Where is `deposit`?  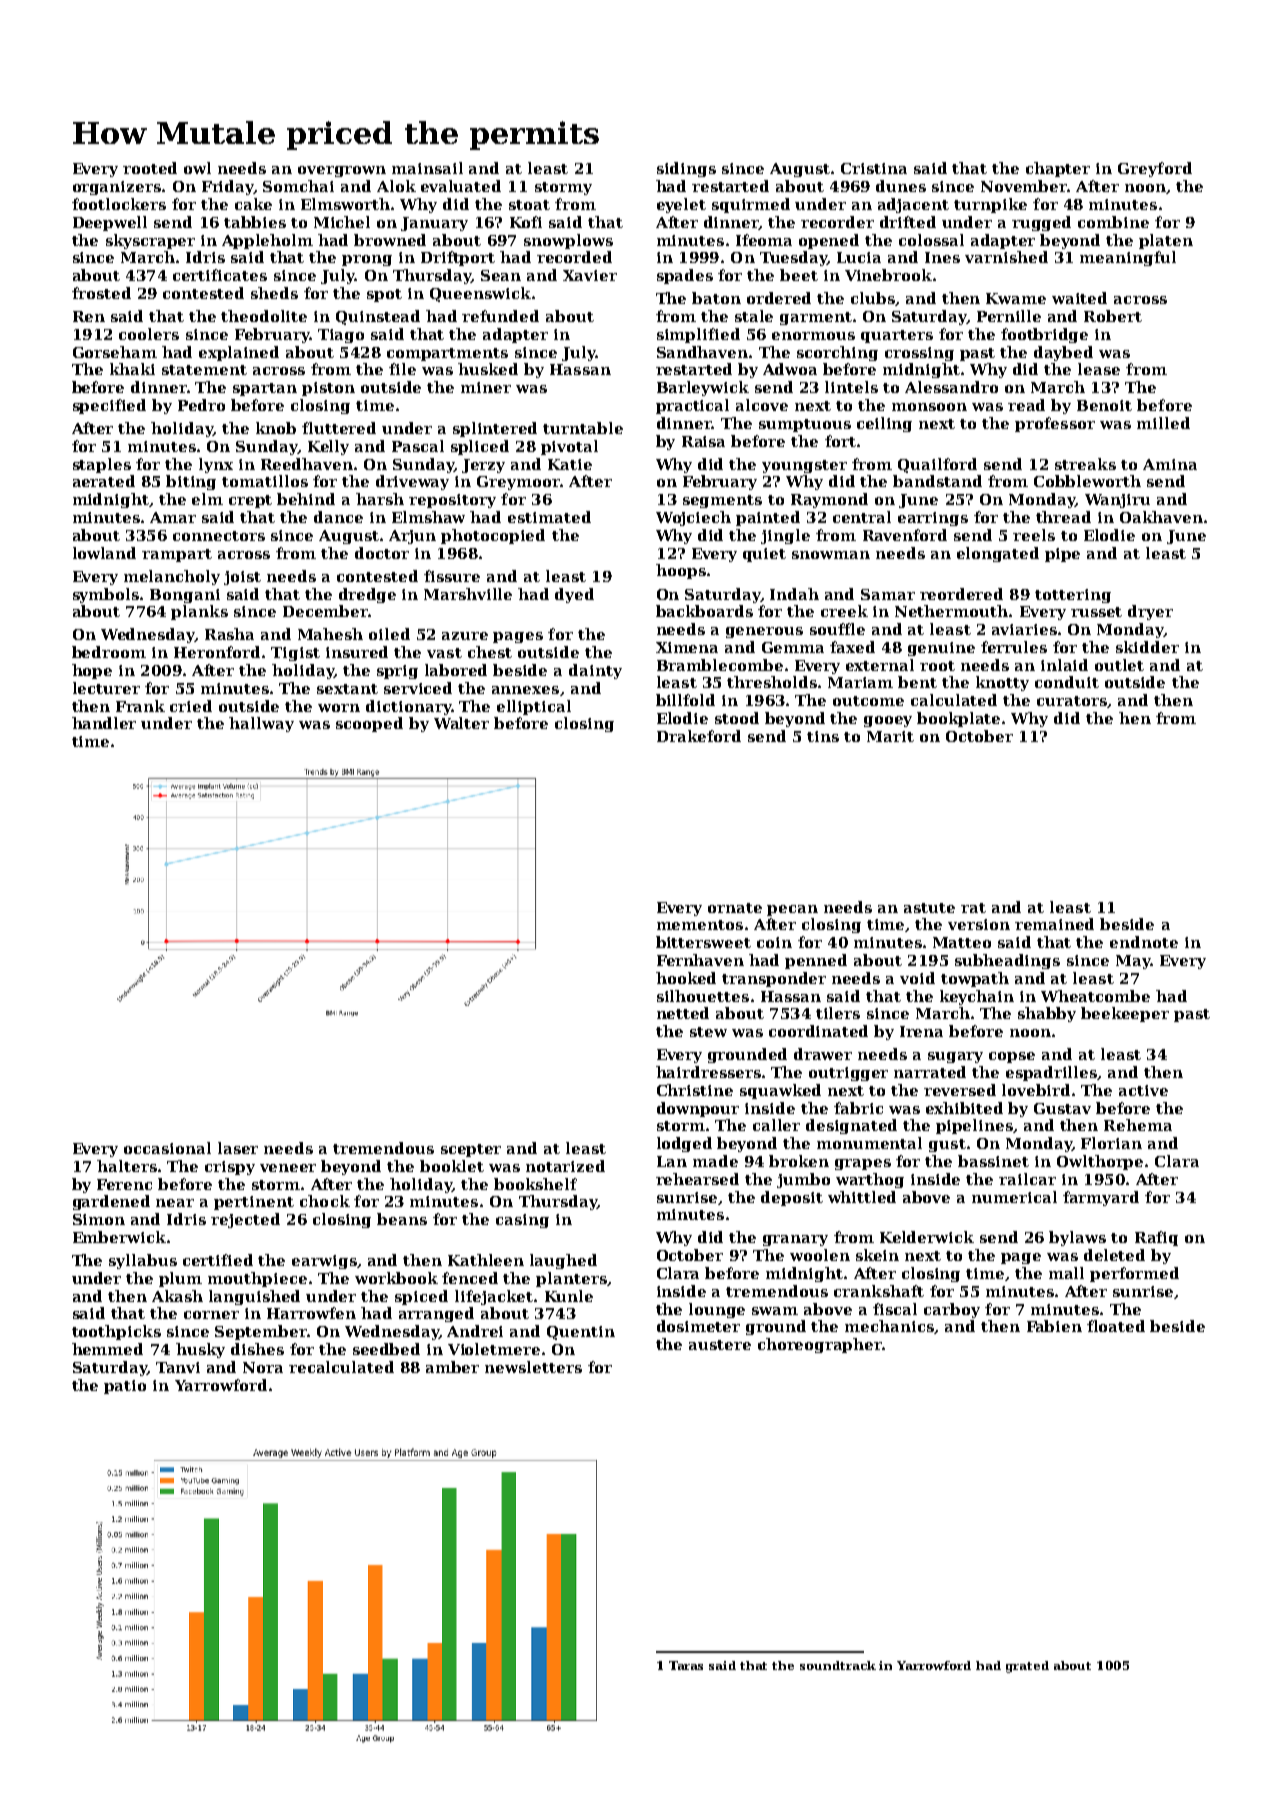
deposit is located at coordinates (792, 1198).
